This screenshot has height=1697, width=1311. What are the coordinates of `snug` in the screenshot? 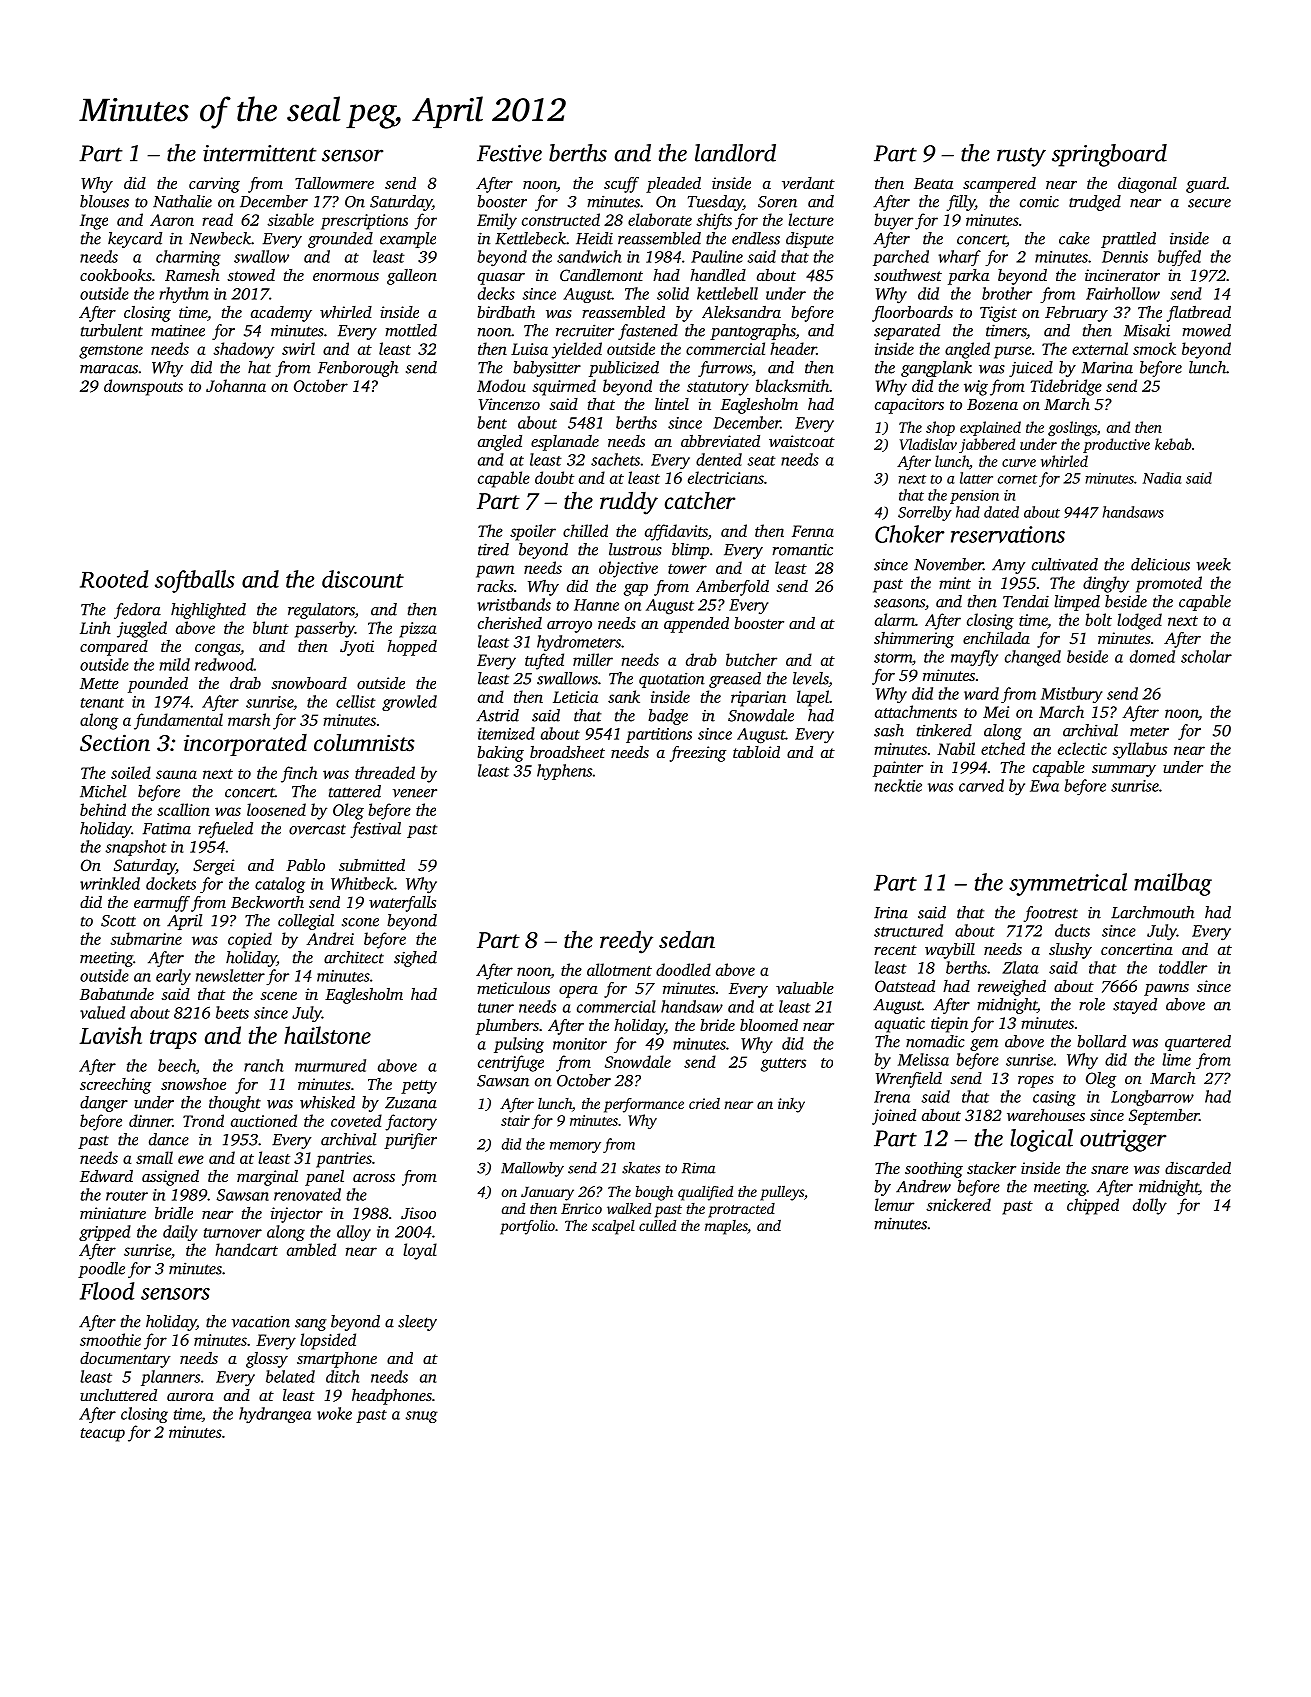 It's located at (421, 1417).
